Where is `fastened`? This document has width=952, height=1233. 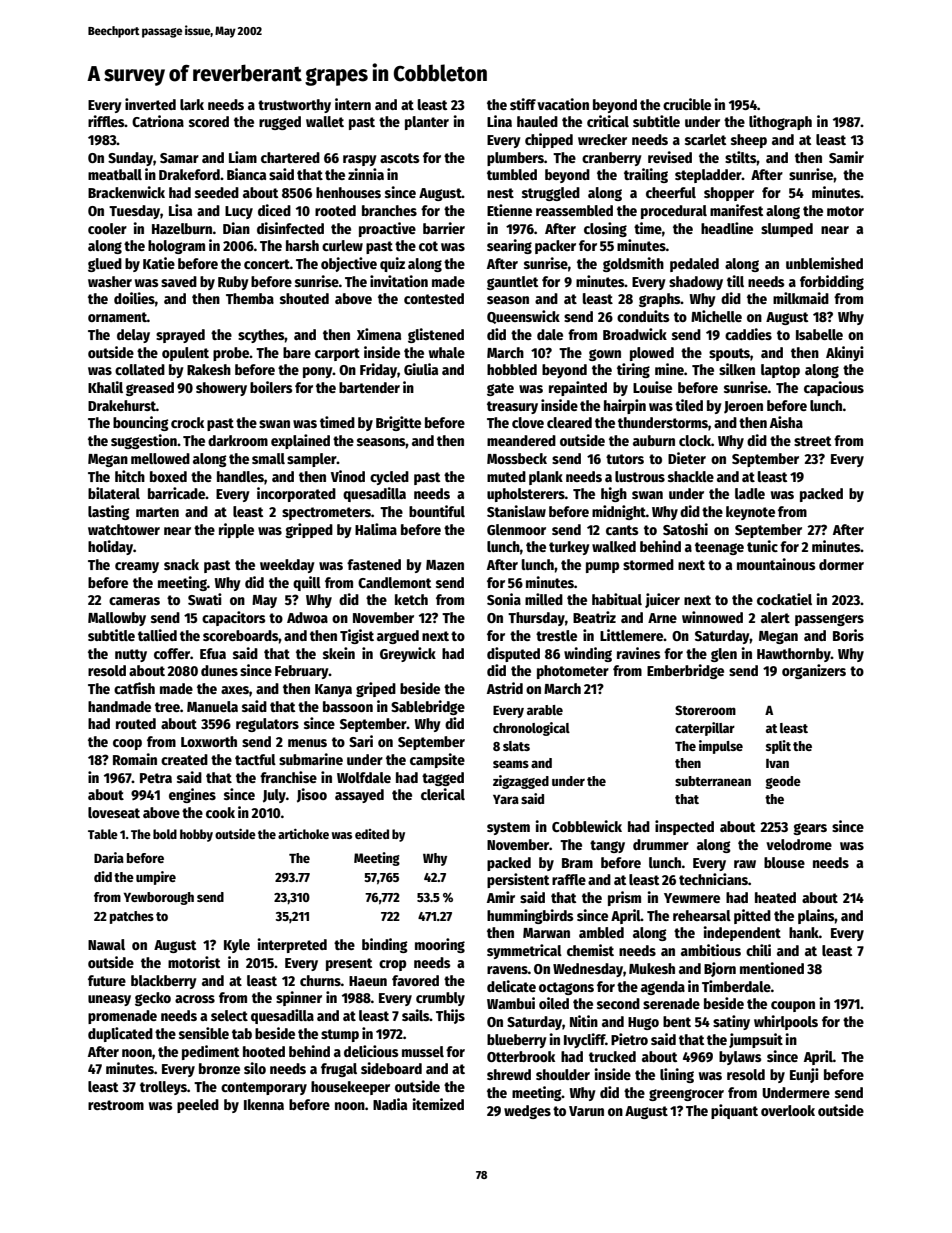 fastened is located at coordinates (374, 564).
